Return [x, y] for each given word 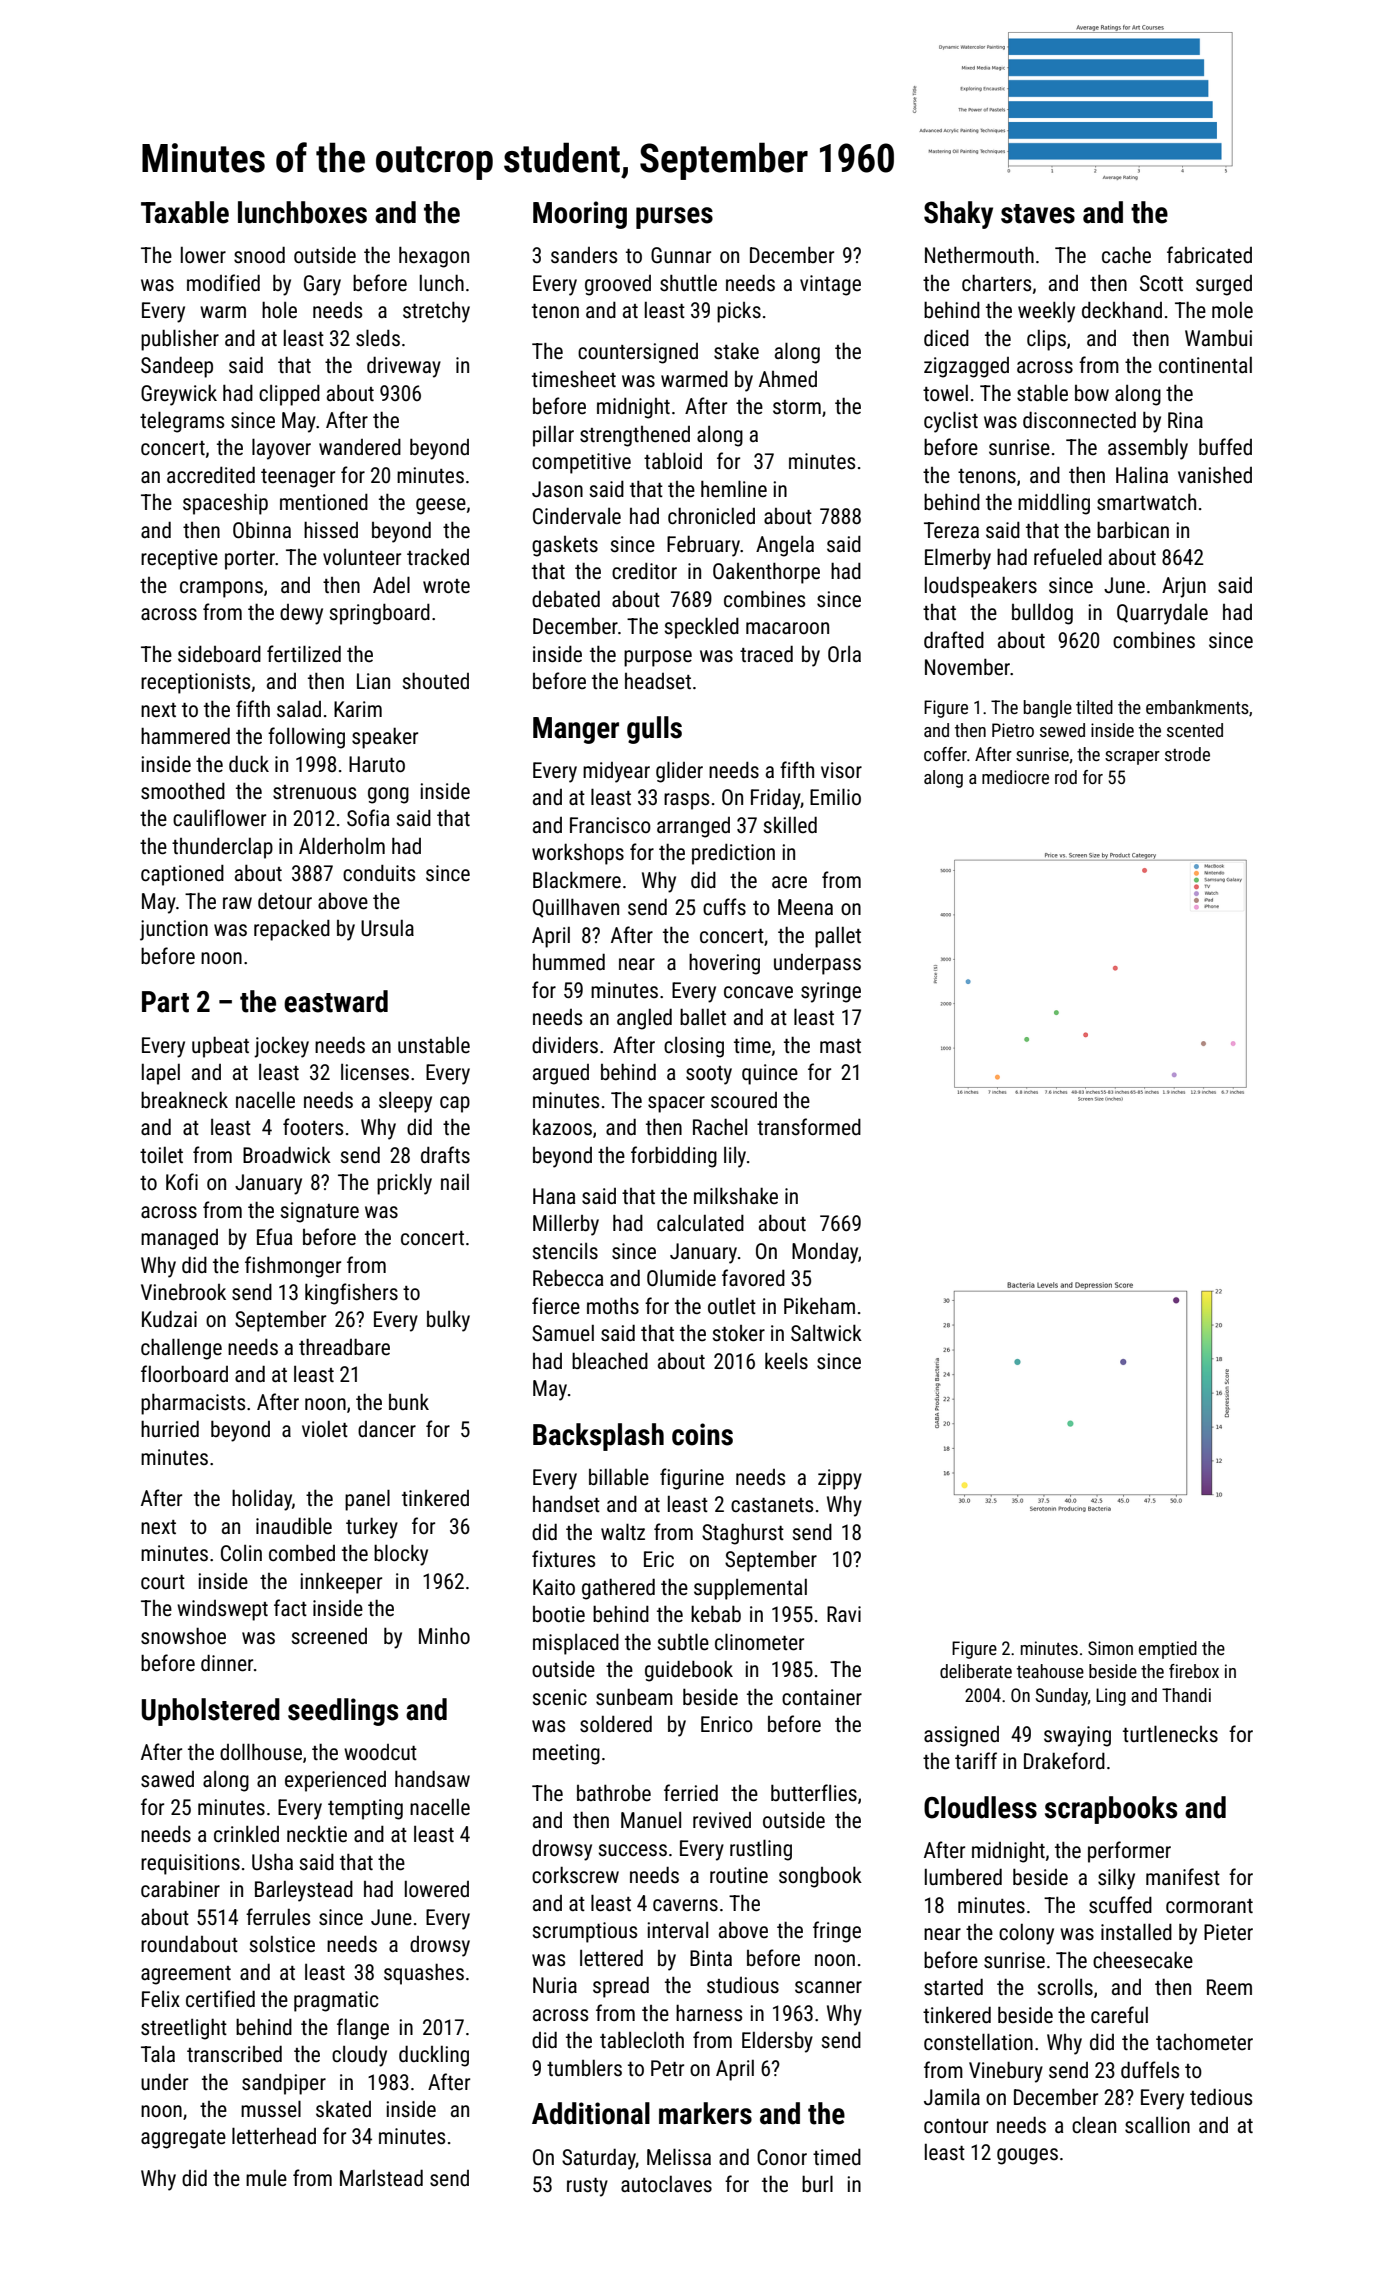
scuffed [1120, 1905]
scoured [744, 1100]
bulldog [1042, 614]
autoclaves [666, 2184]
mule [266, 2178]
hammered [185, 735]
